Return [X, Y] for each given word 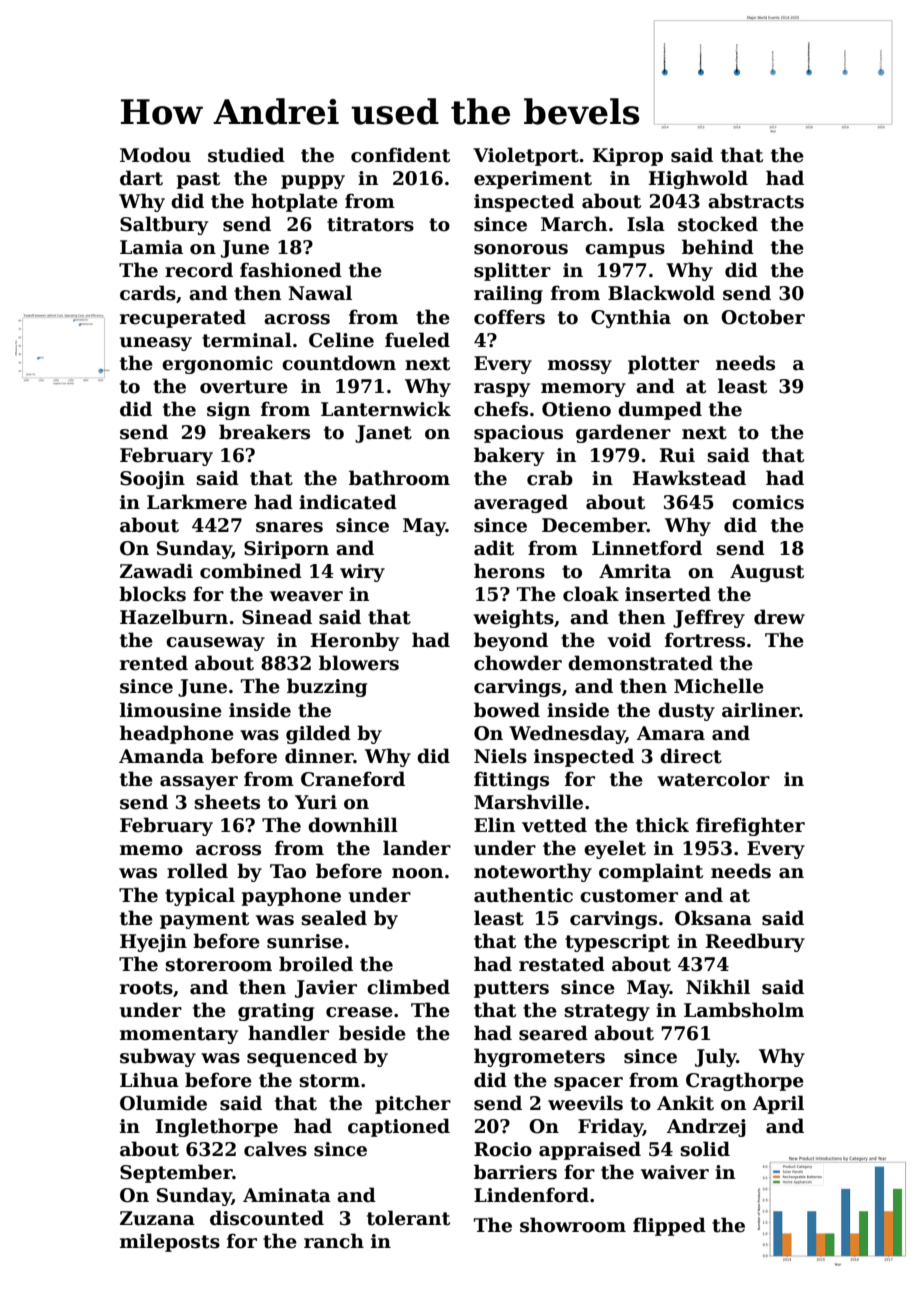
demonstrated [640, 663]
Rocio [503, 1149]
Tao [288, 871]
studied [246, 155]
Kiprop [628, 157]
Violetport [526, 156]
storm [329, 1081]
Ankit [685, 1103]
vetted [554, 825]
